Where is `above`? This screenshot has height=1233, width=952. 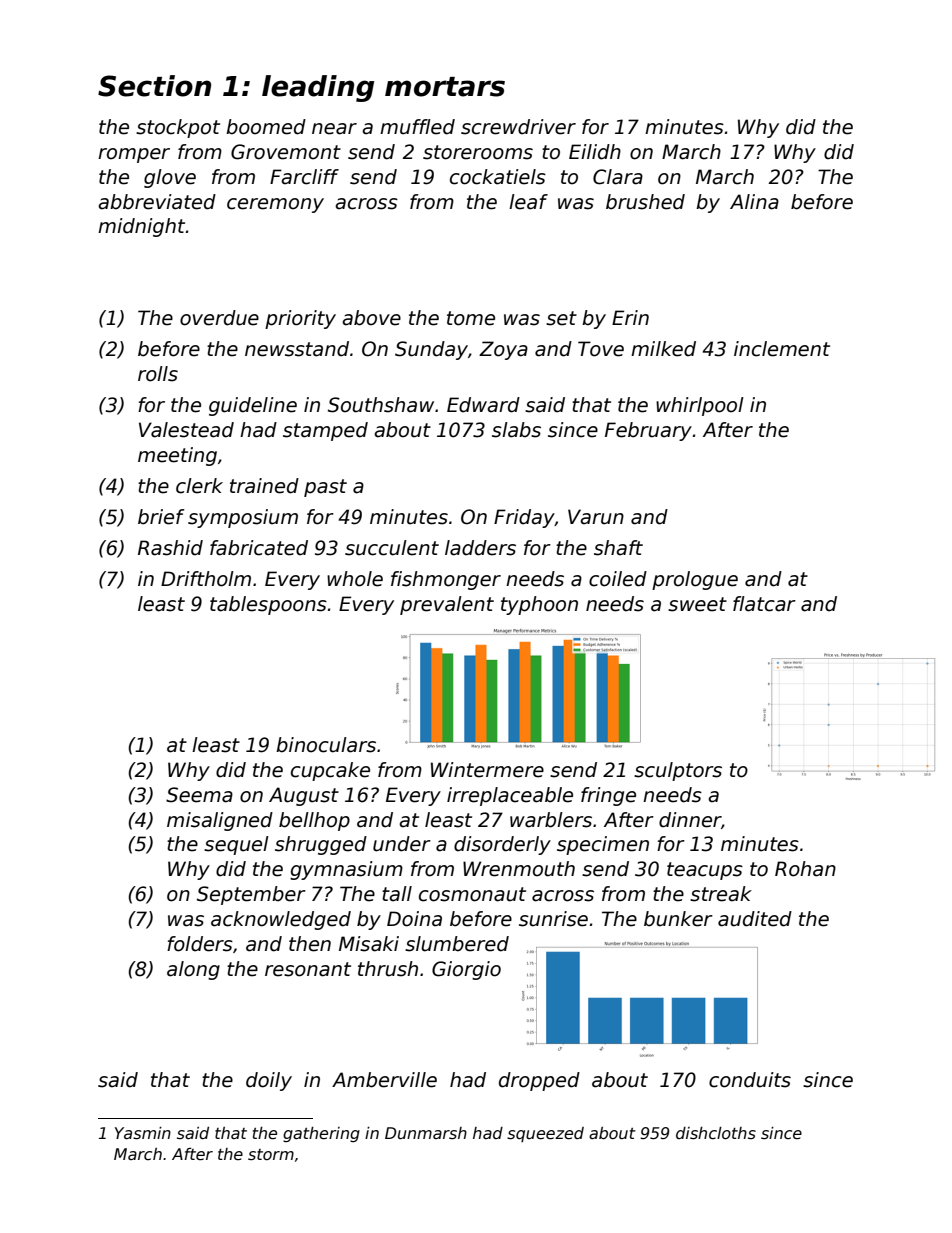 above is located at coordinates (371, 318).
